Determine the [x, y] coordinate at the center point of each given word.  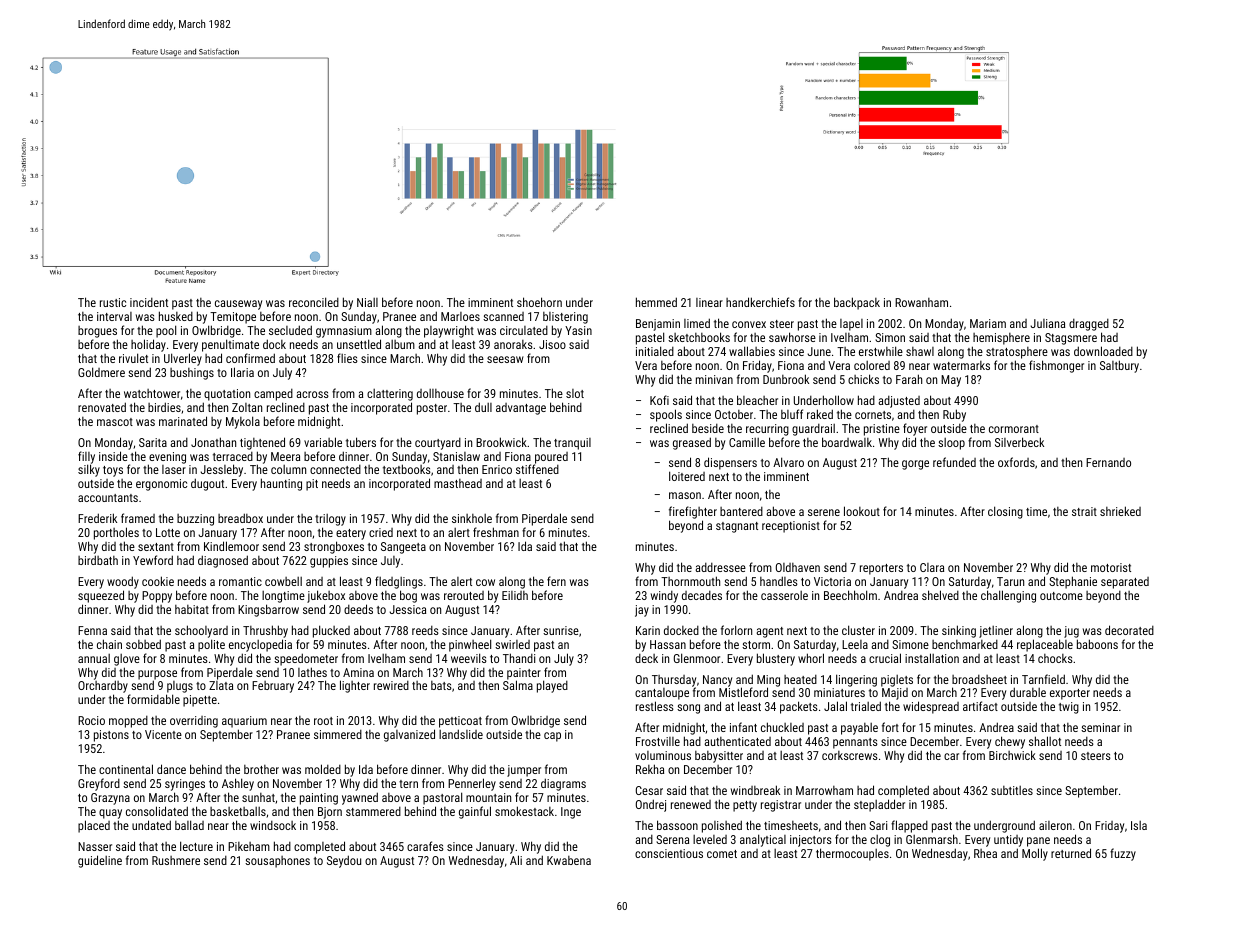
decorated [1129, 630]
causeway [238, 305]
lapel [851, 325]
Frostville [658, 741]
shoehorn [539, 302]
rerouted [464, 595]
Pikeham [249, 846]
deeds [358, 609]
